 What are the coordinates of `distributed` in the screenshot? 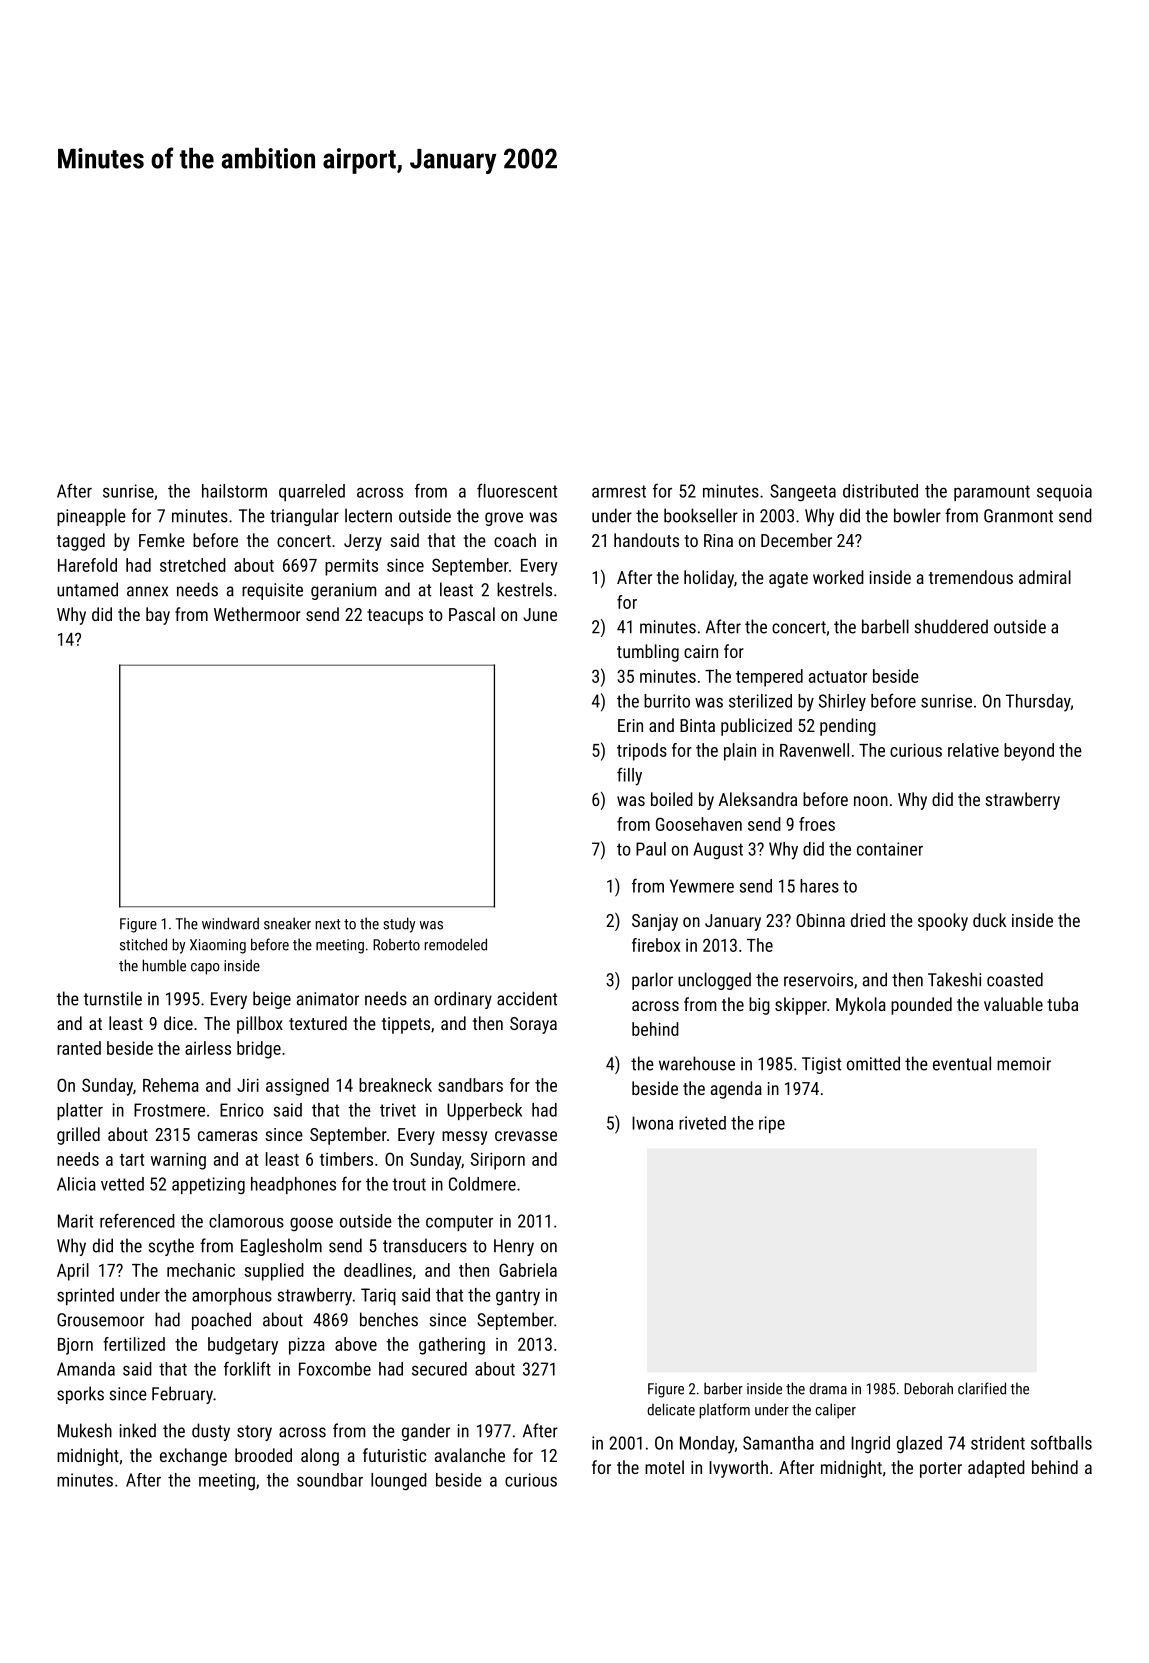 It's located at (880, 491).
